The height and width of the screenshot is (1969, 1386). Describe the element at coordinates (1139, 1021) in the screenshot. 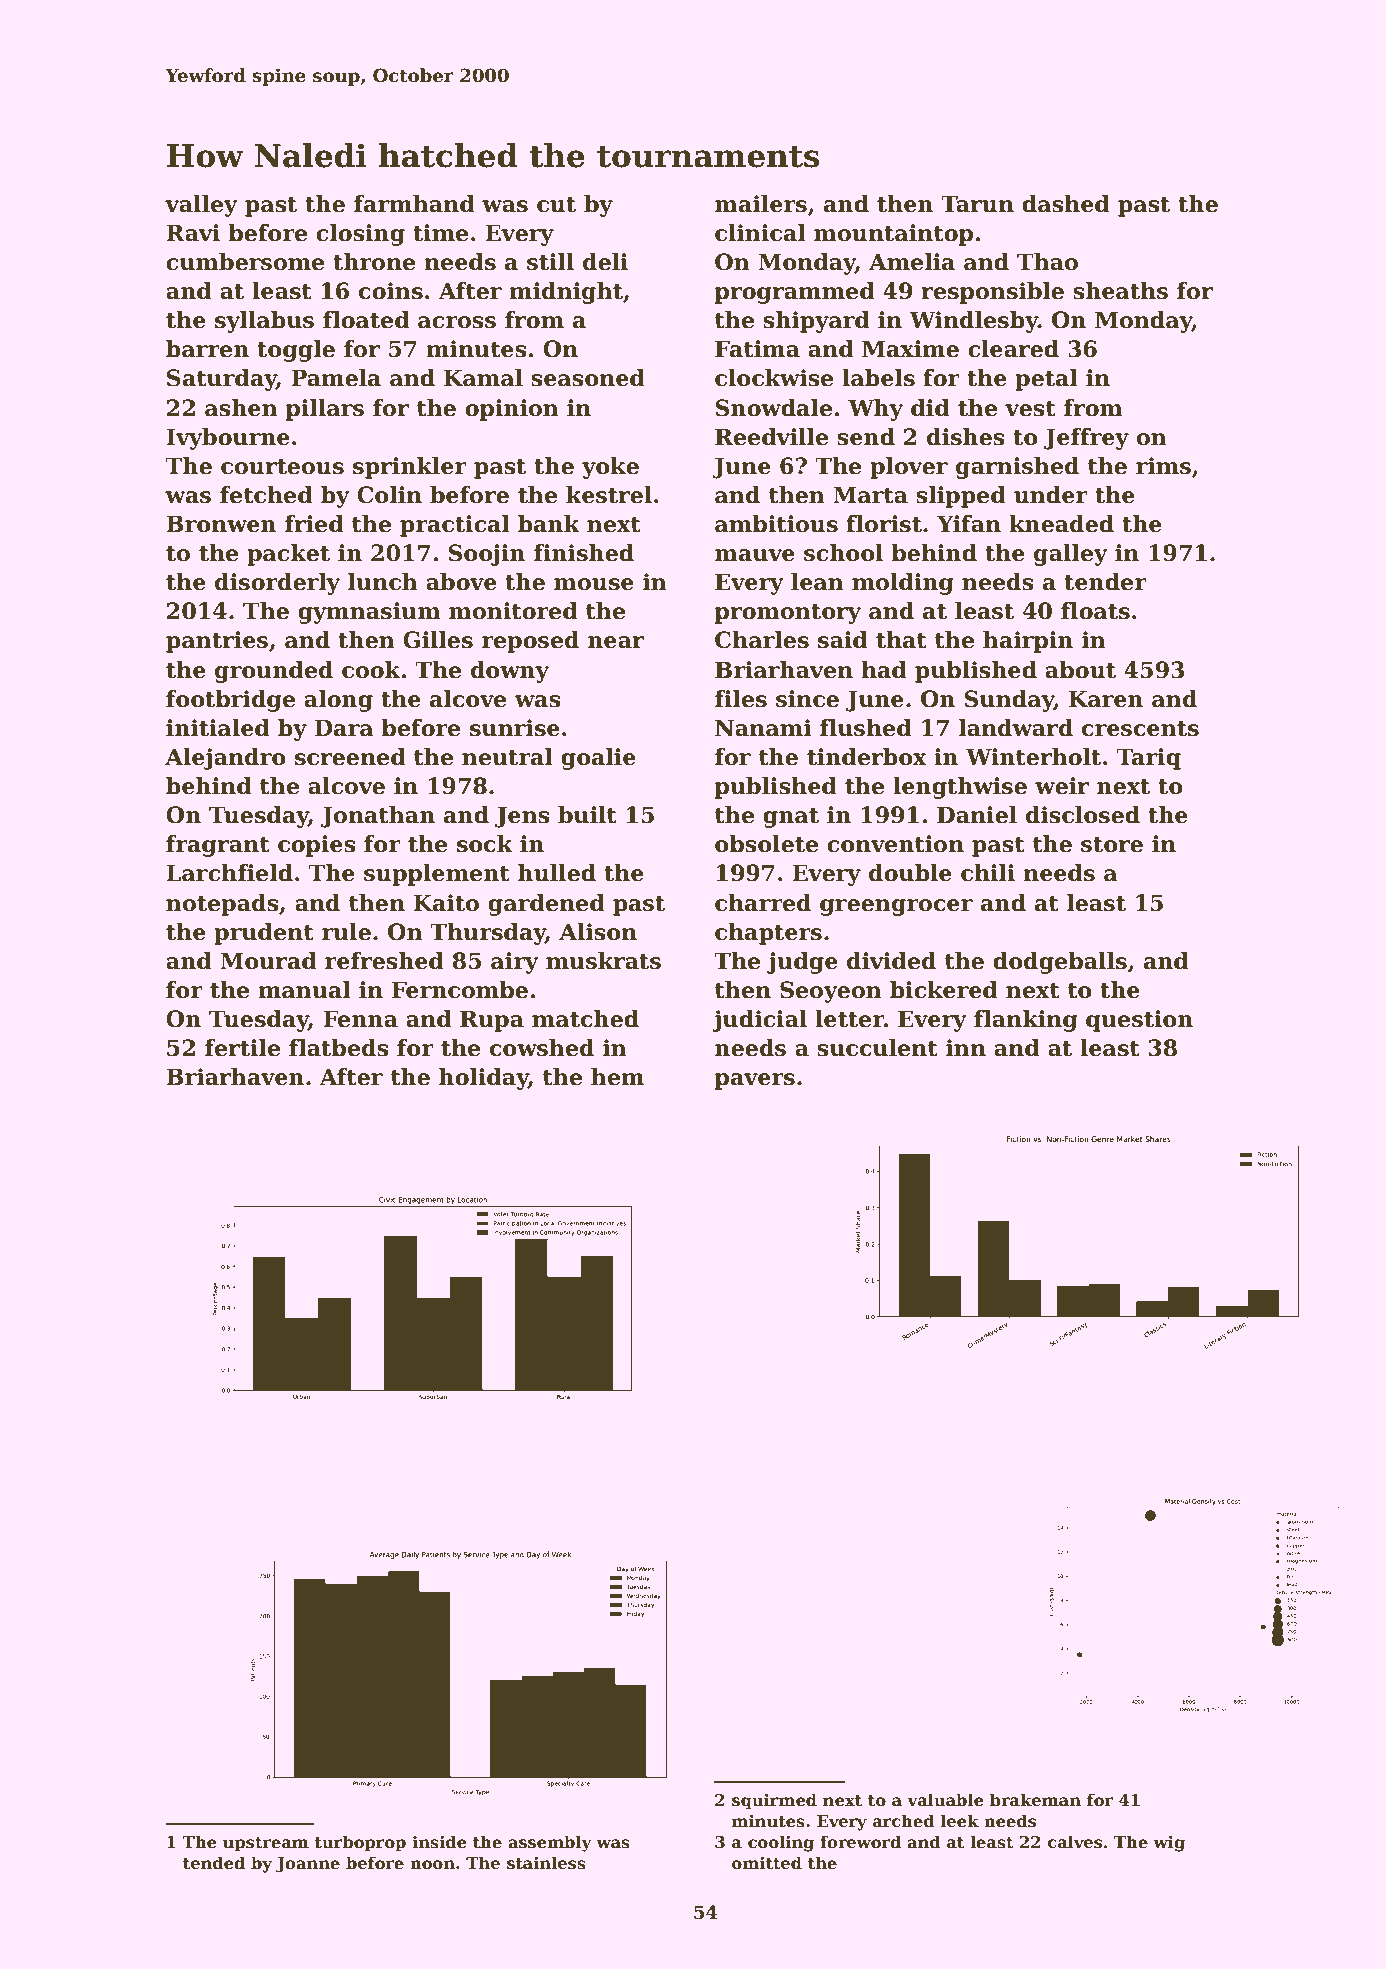

I see `question` at that location.
